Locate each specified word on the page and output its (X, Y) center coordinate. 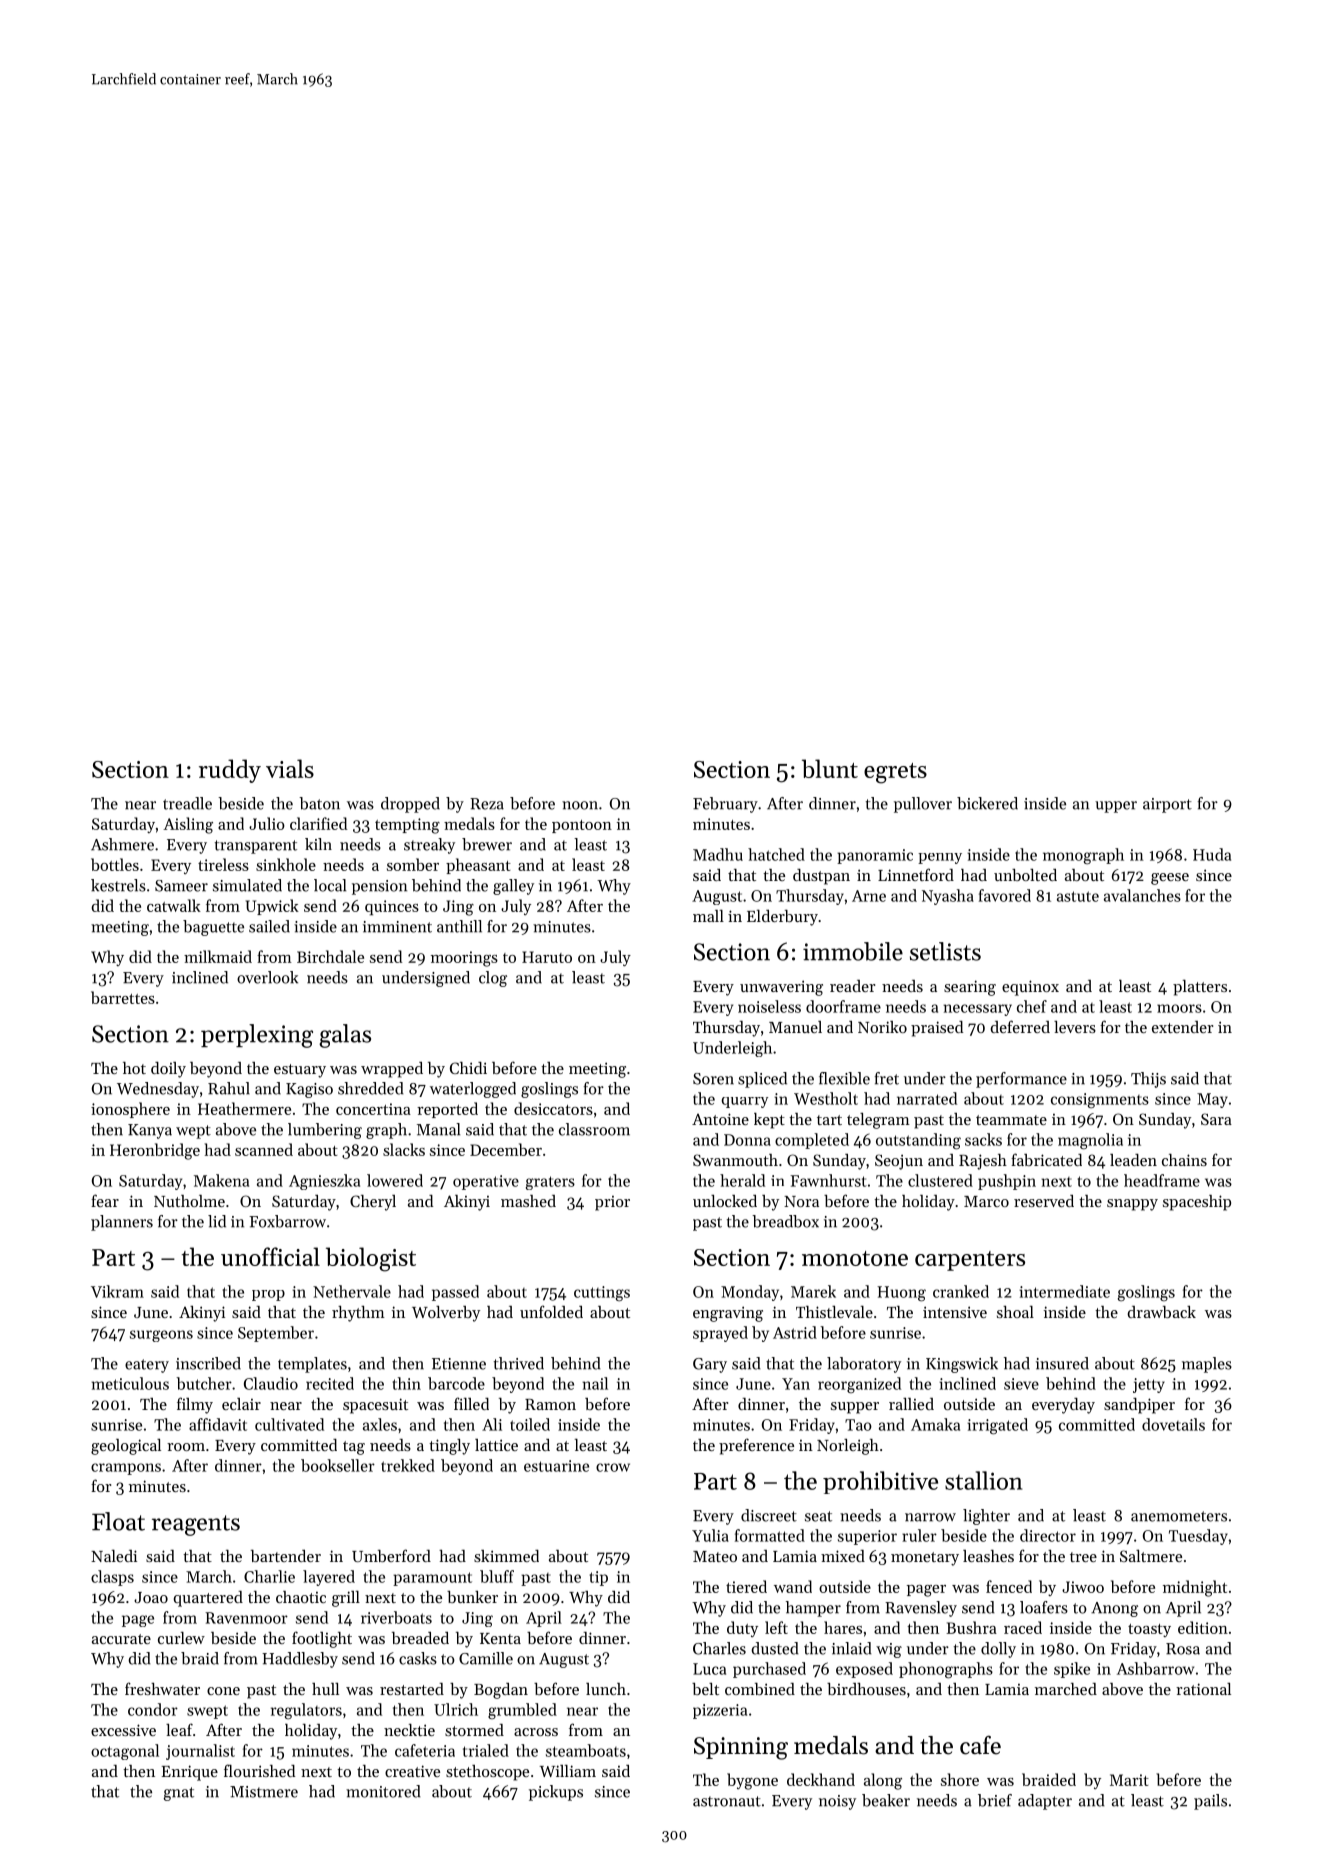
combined (760, 1689)
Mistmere (264, 1792)
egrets (895, 773)
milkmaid (218, 956)
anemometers (1179, 1516)
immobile (853, 951)
